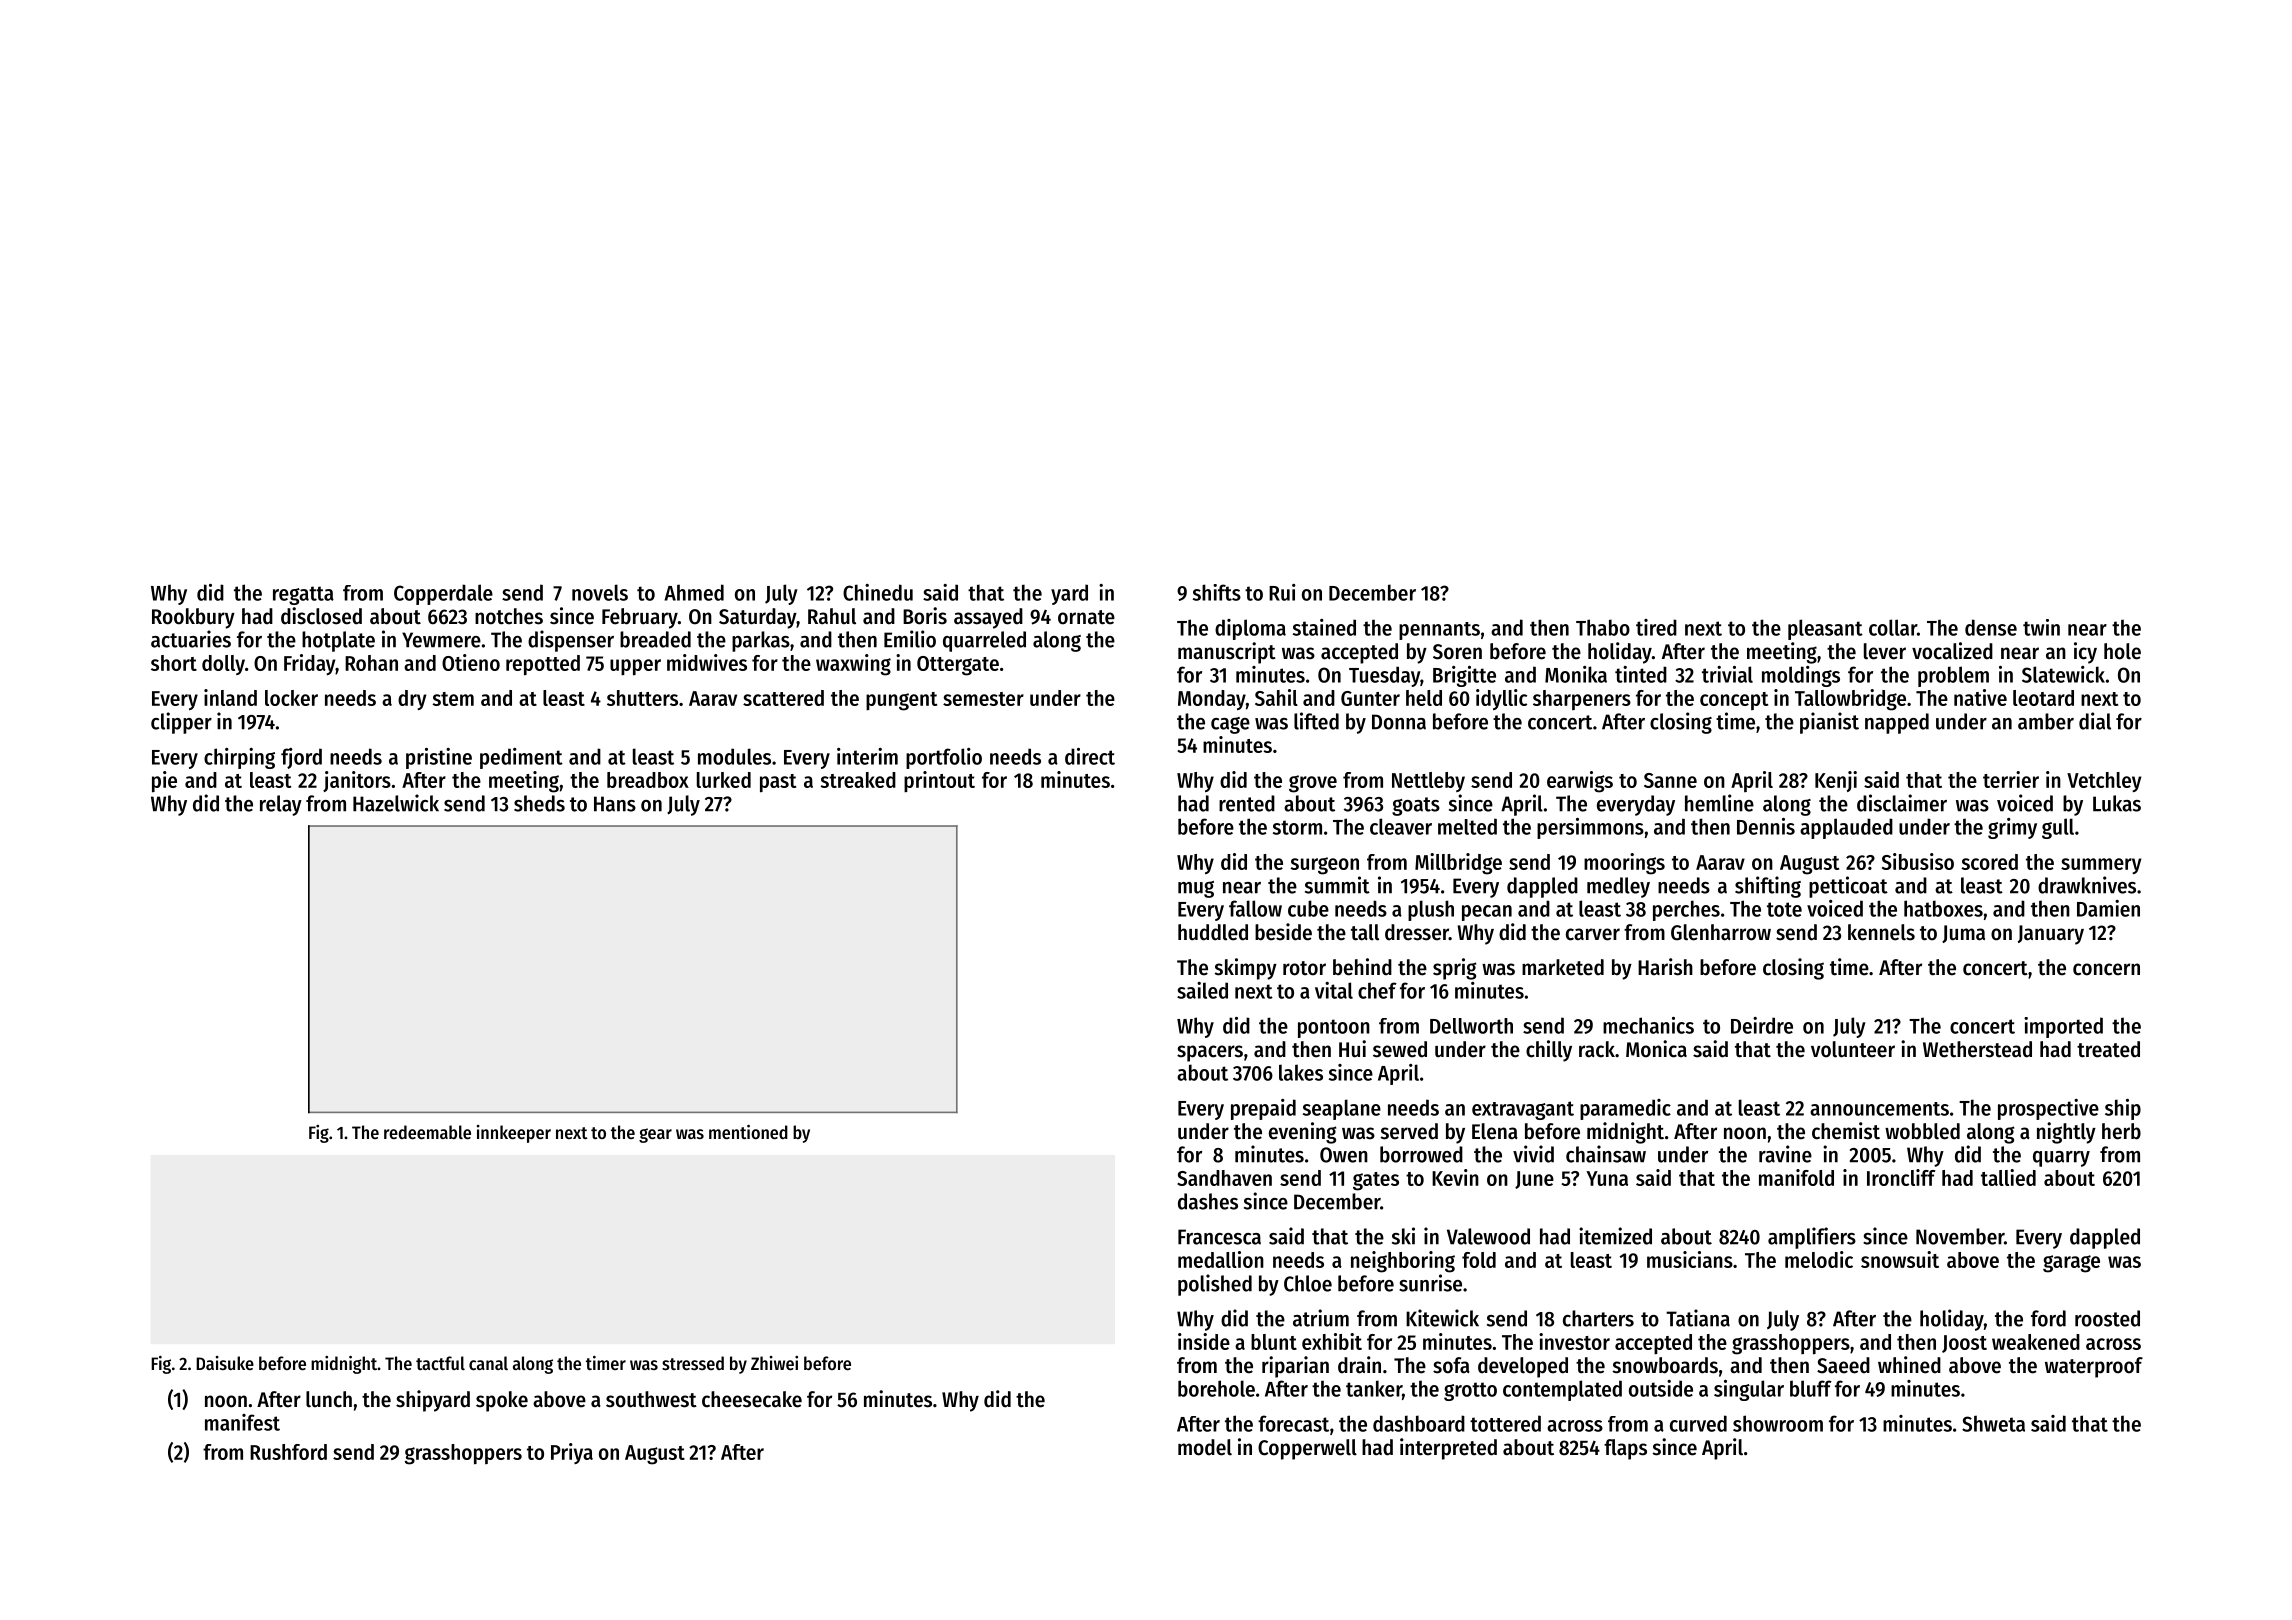 The image size is (2292, 1620). Describe the element at coordinates (471, 662) in the image. I see `Otieno` at that location.
